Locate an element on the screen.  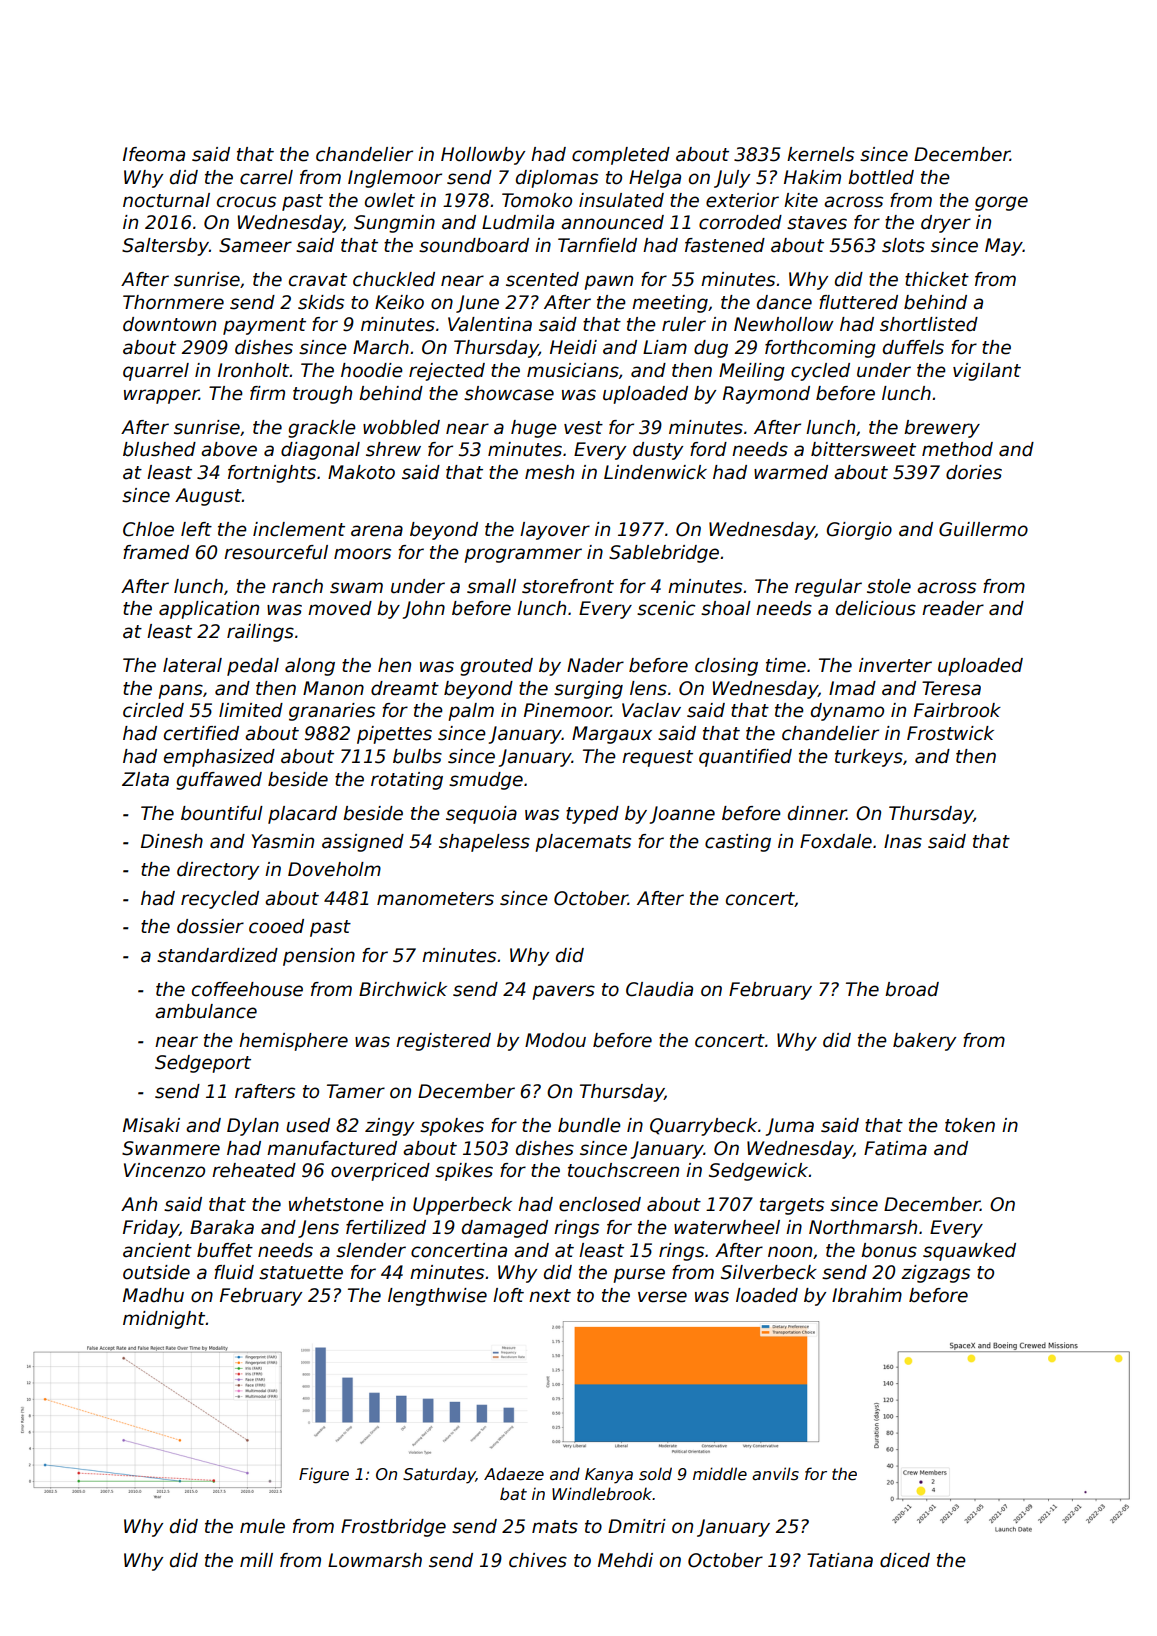
quantified is located at coordinates (745, 758).
